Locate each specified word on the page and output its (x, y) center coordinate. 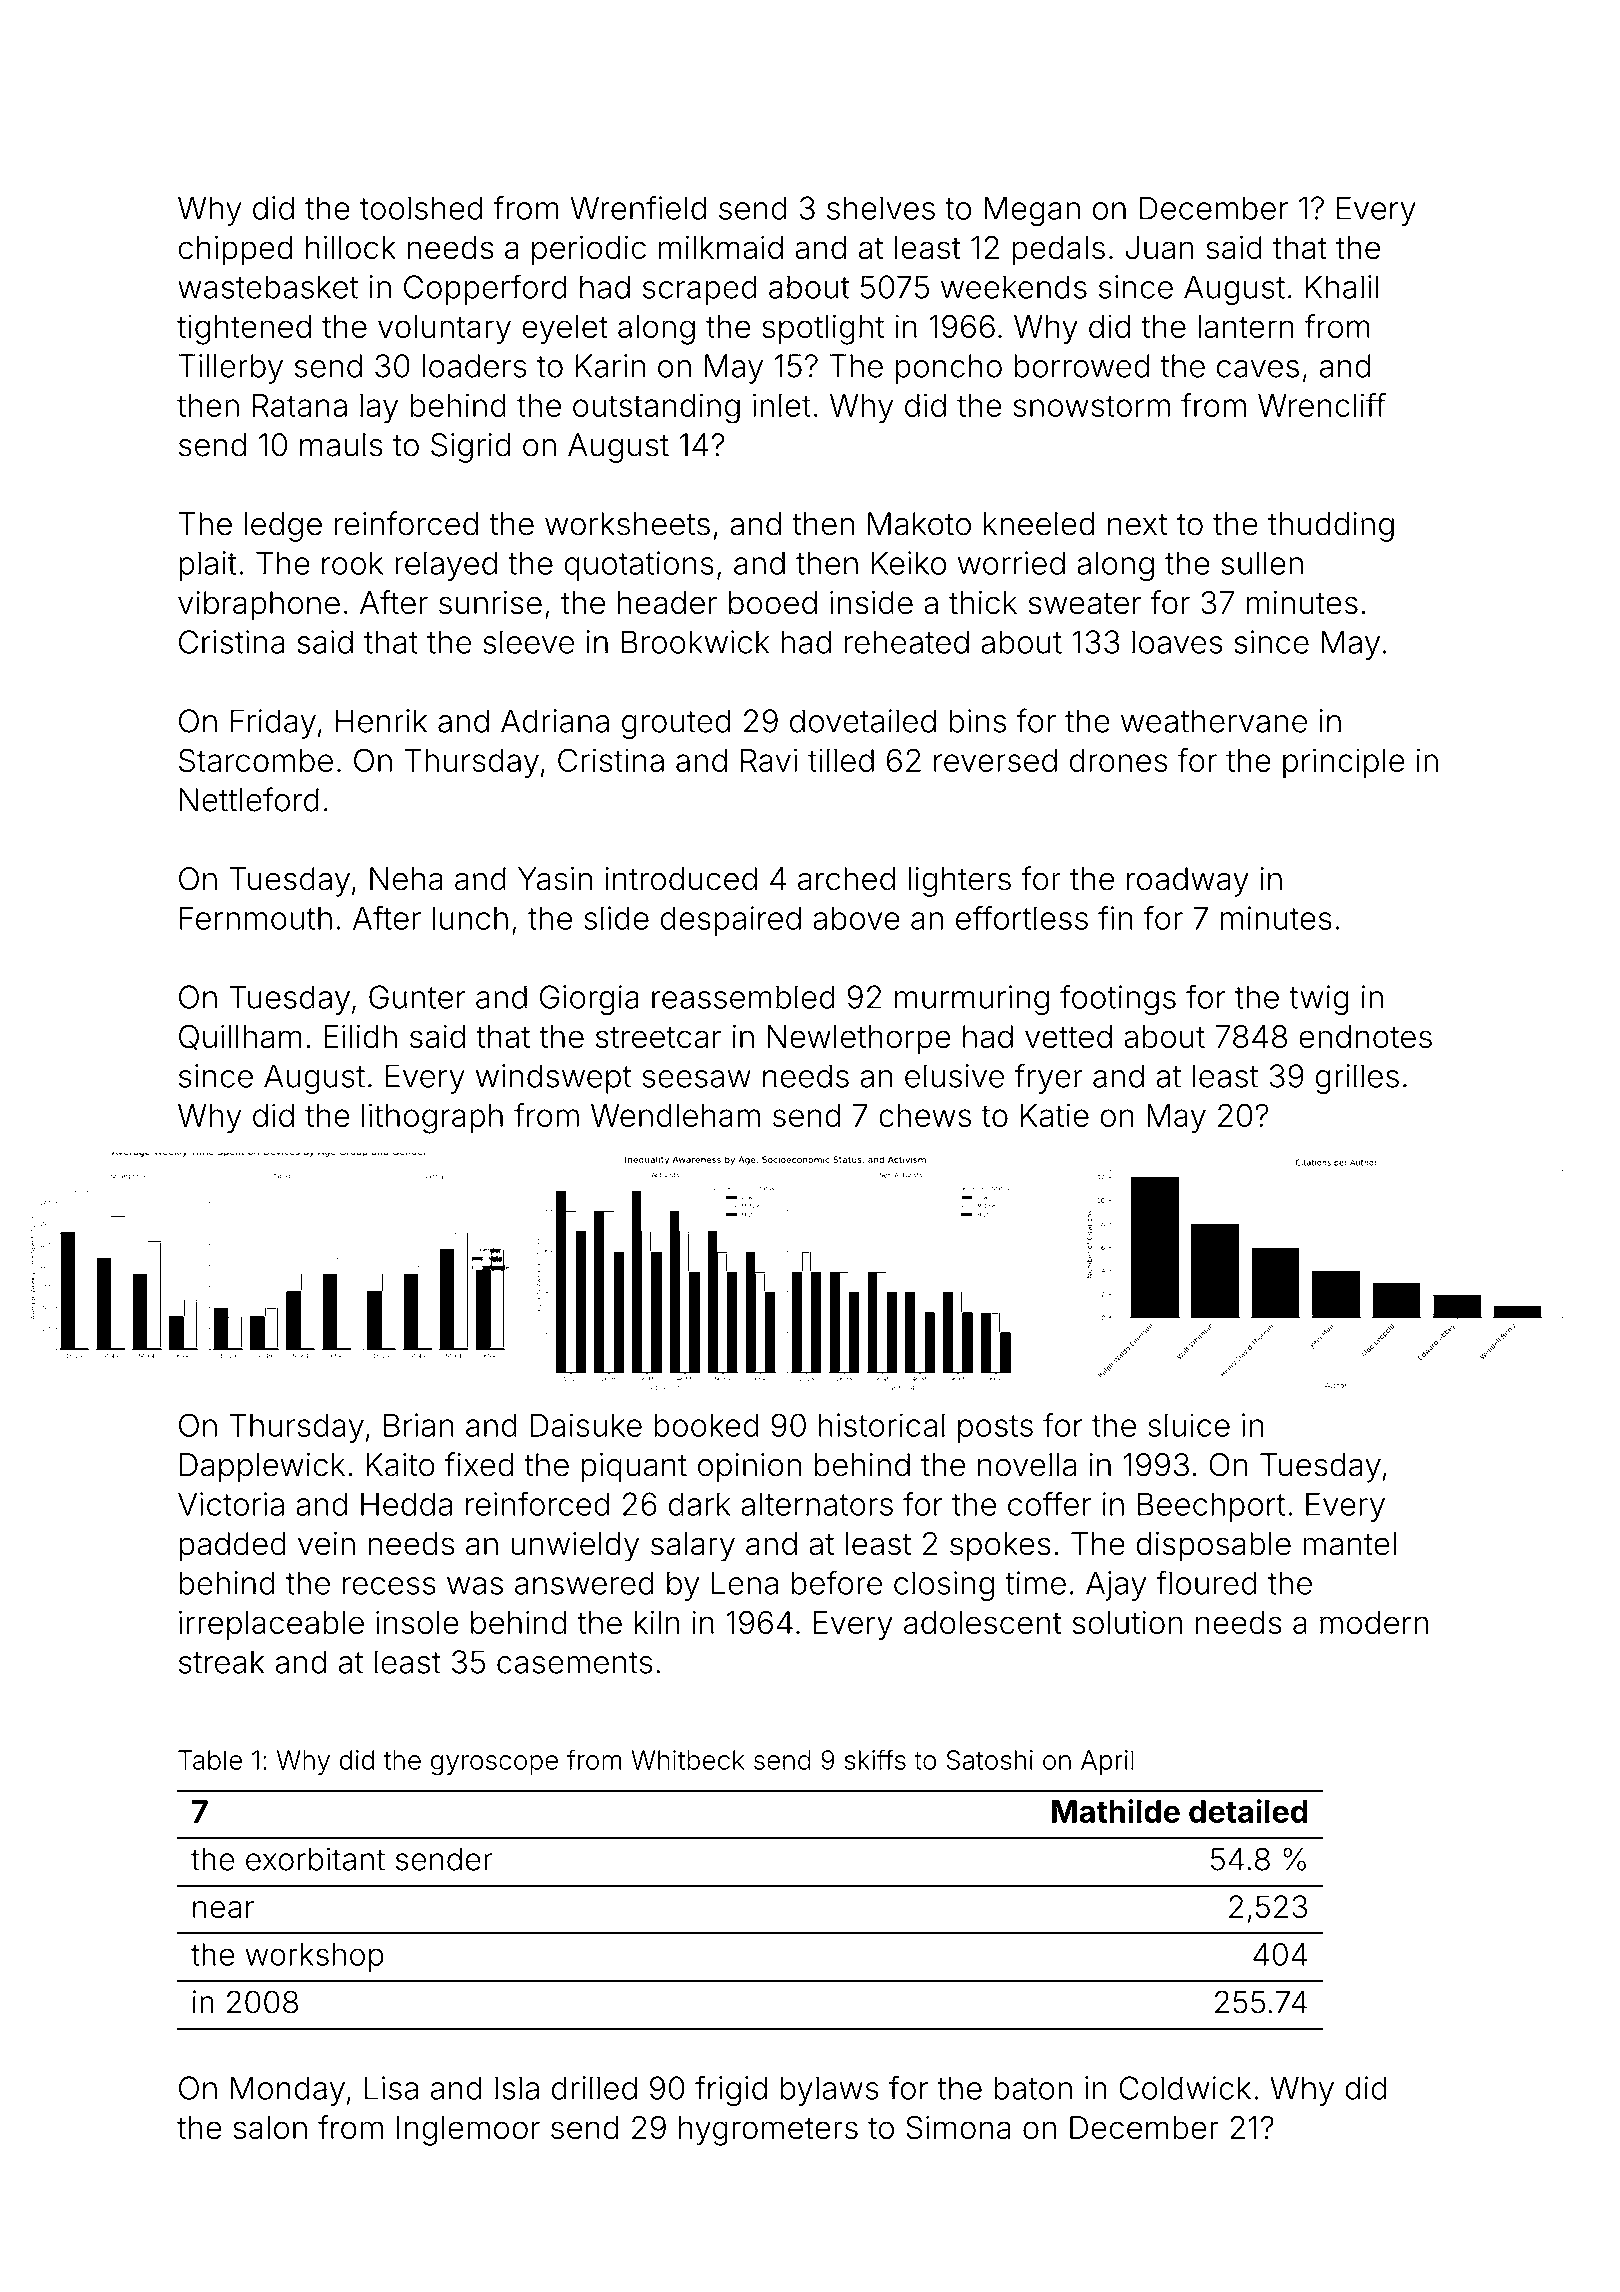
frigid (731, 2090)
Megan (1032, 211)
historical (882, 1425)
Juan (1159, 248)
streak (221, 1662)
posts (995, 1429)
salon (270, 2127)
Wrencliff (1322, 405)
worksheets (627, 524)
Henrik (381, 721)
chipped (236, 251)
